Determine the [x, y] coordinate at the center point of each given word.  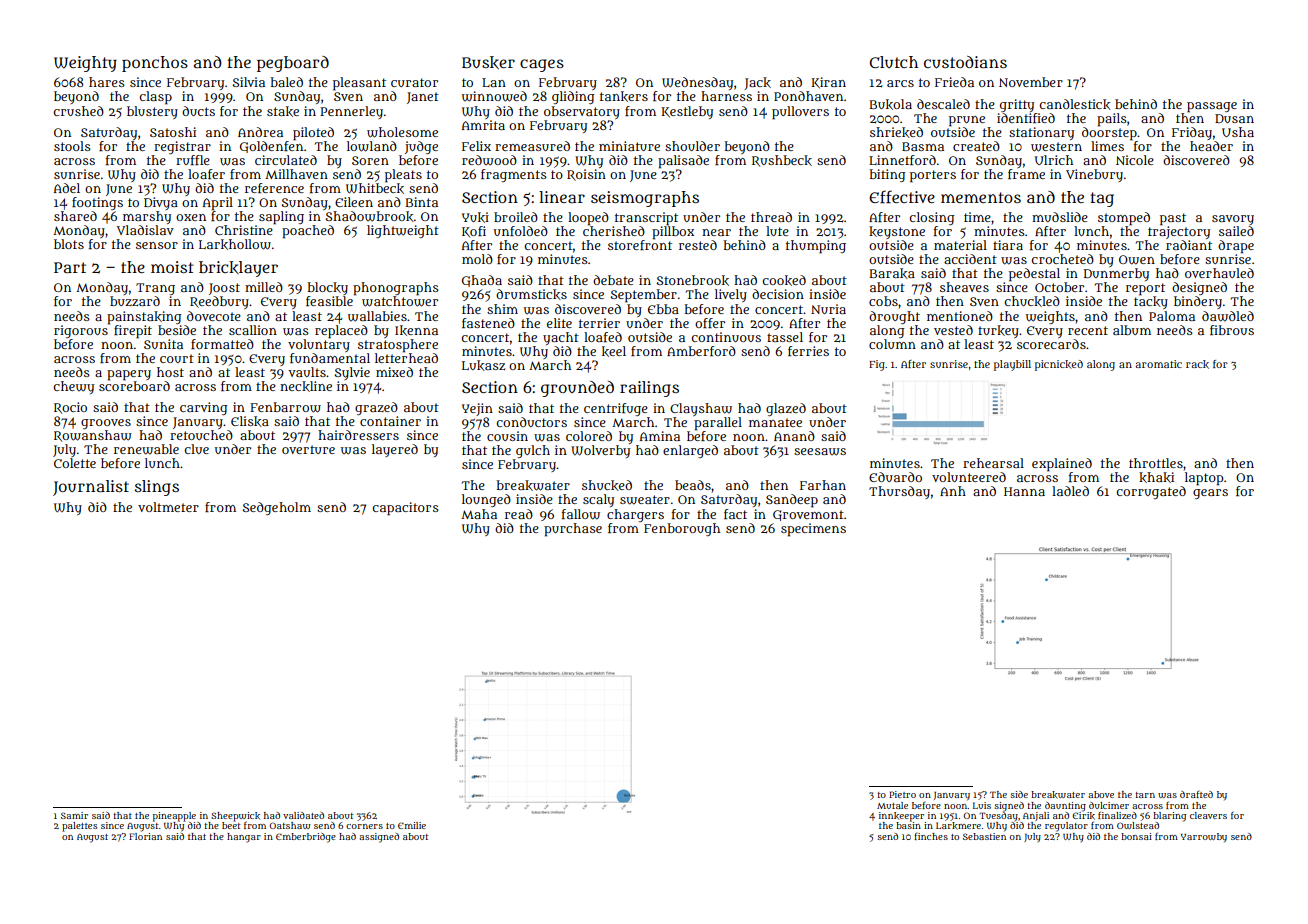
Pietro [902, 794]
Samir [74, 815]
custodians [965, 62]
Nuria [828, 309]
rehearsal [993, 463]
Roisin [586, 175]
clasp [155, 98]
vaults [307, 372]
